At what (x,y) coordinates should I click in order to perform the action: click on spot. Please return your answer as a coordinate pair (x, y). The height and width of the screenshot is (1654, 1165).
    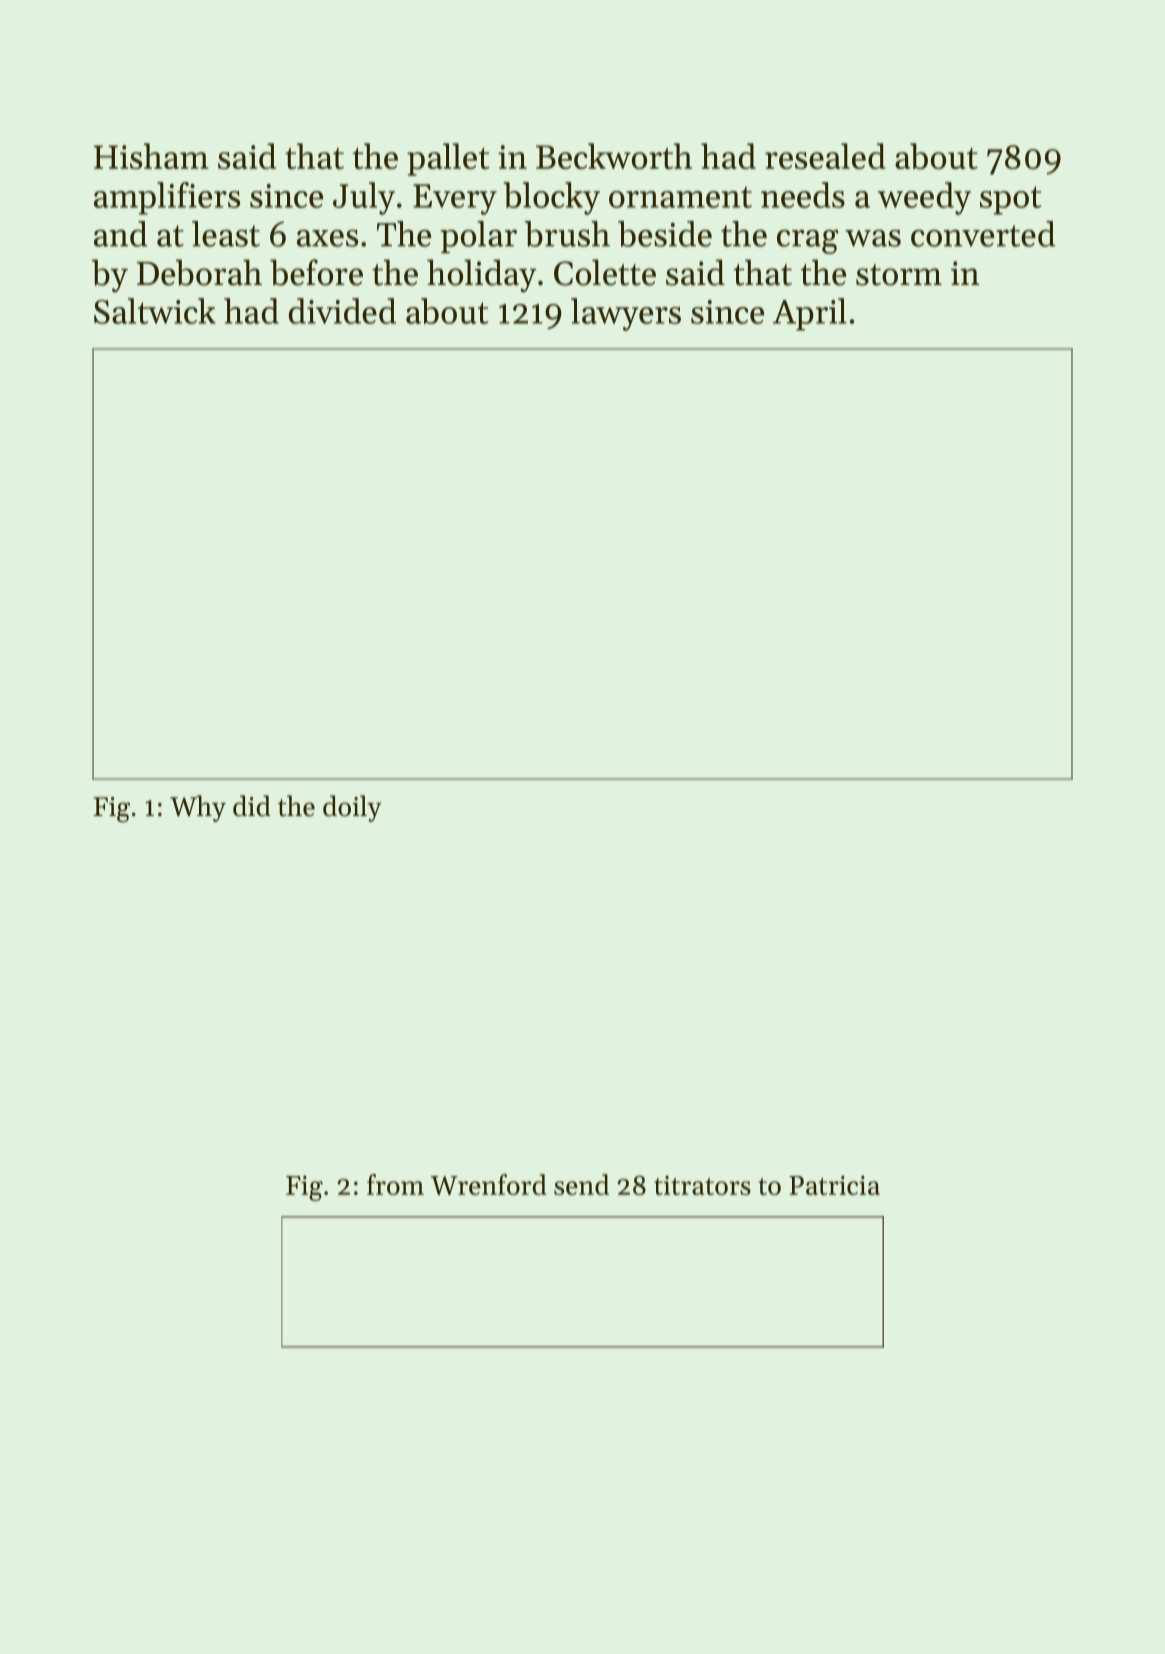
    Looking at the image, I should click on (1010, 200).
